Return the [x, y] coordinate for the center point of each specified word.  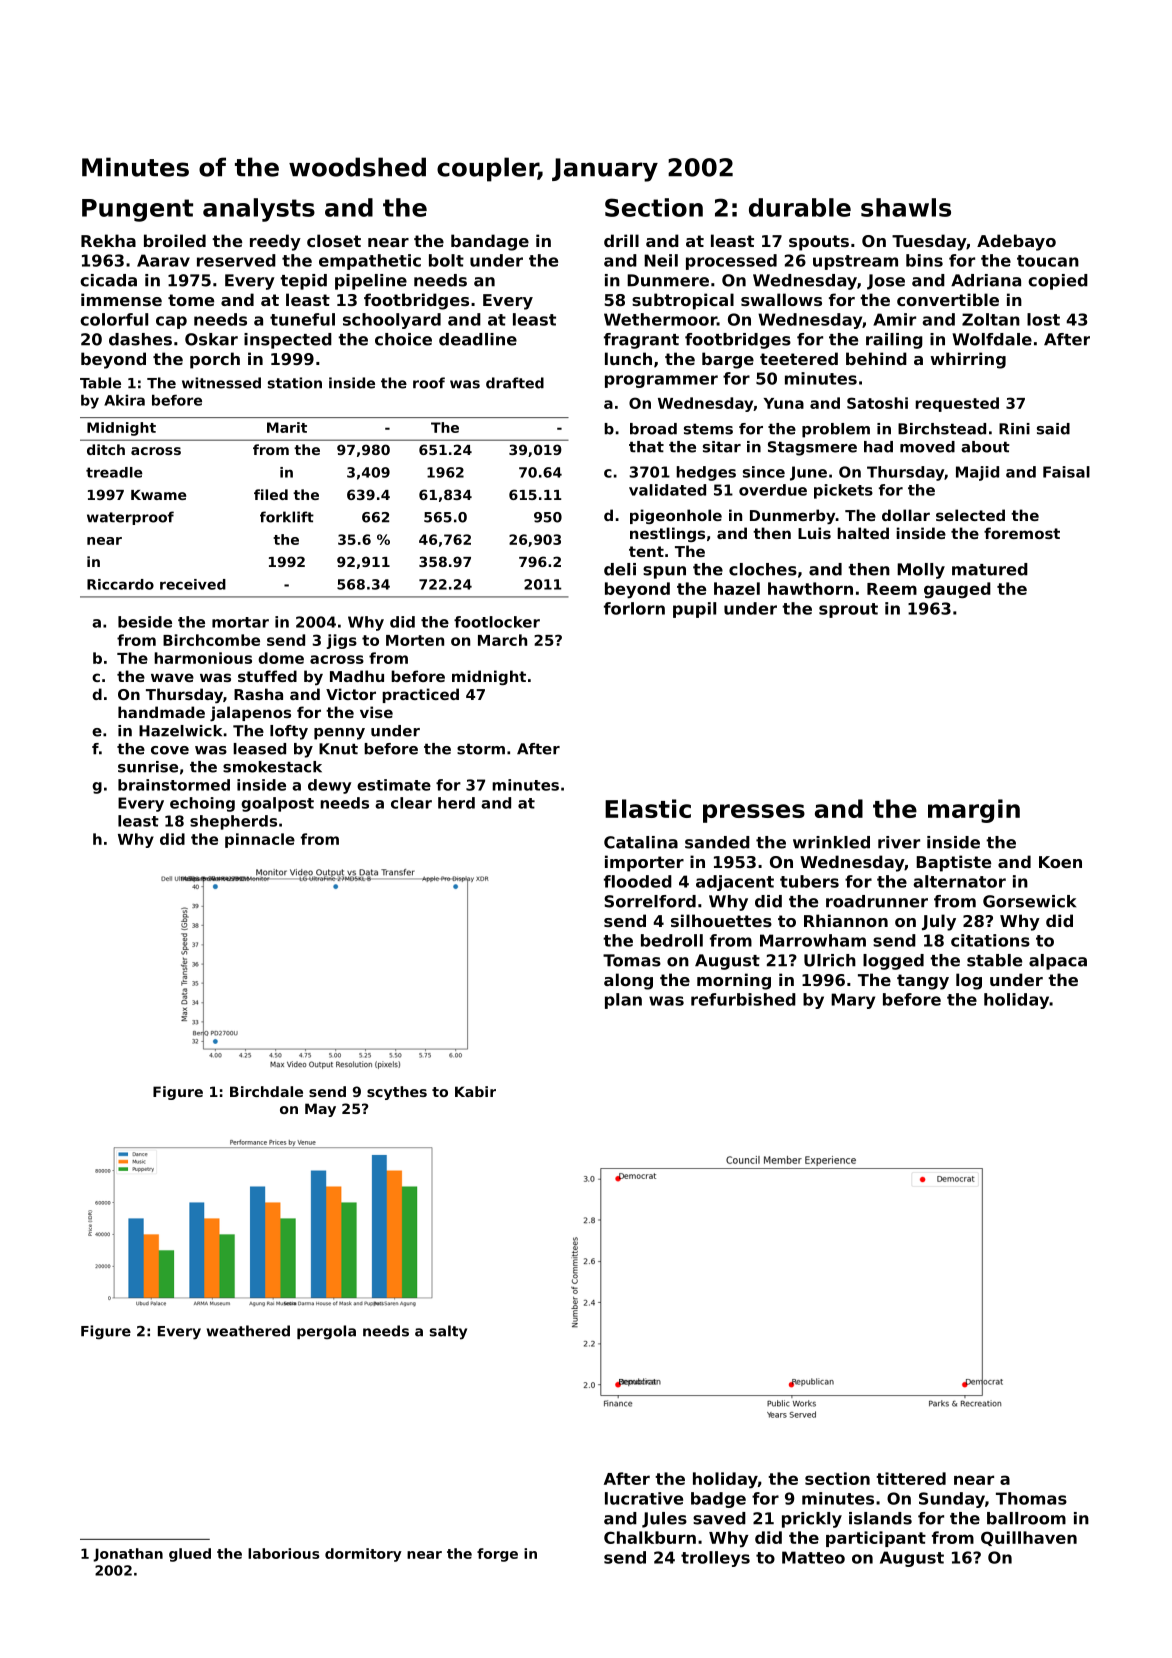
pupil [694, 610]
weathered [248, 1331]
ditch [106, 449]
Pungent [137, 210]
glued [190, 1555]
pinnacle [260, 840]
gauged [957, 590]
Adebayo [1016, 242]
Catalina [641, 842]
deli [620, 569]
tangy [923, 982]
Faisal [1066, 472]
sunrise [148, 767]
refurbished [743, 999]
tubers [809, 881]
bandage [490, 242]
